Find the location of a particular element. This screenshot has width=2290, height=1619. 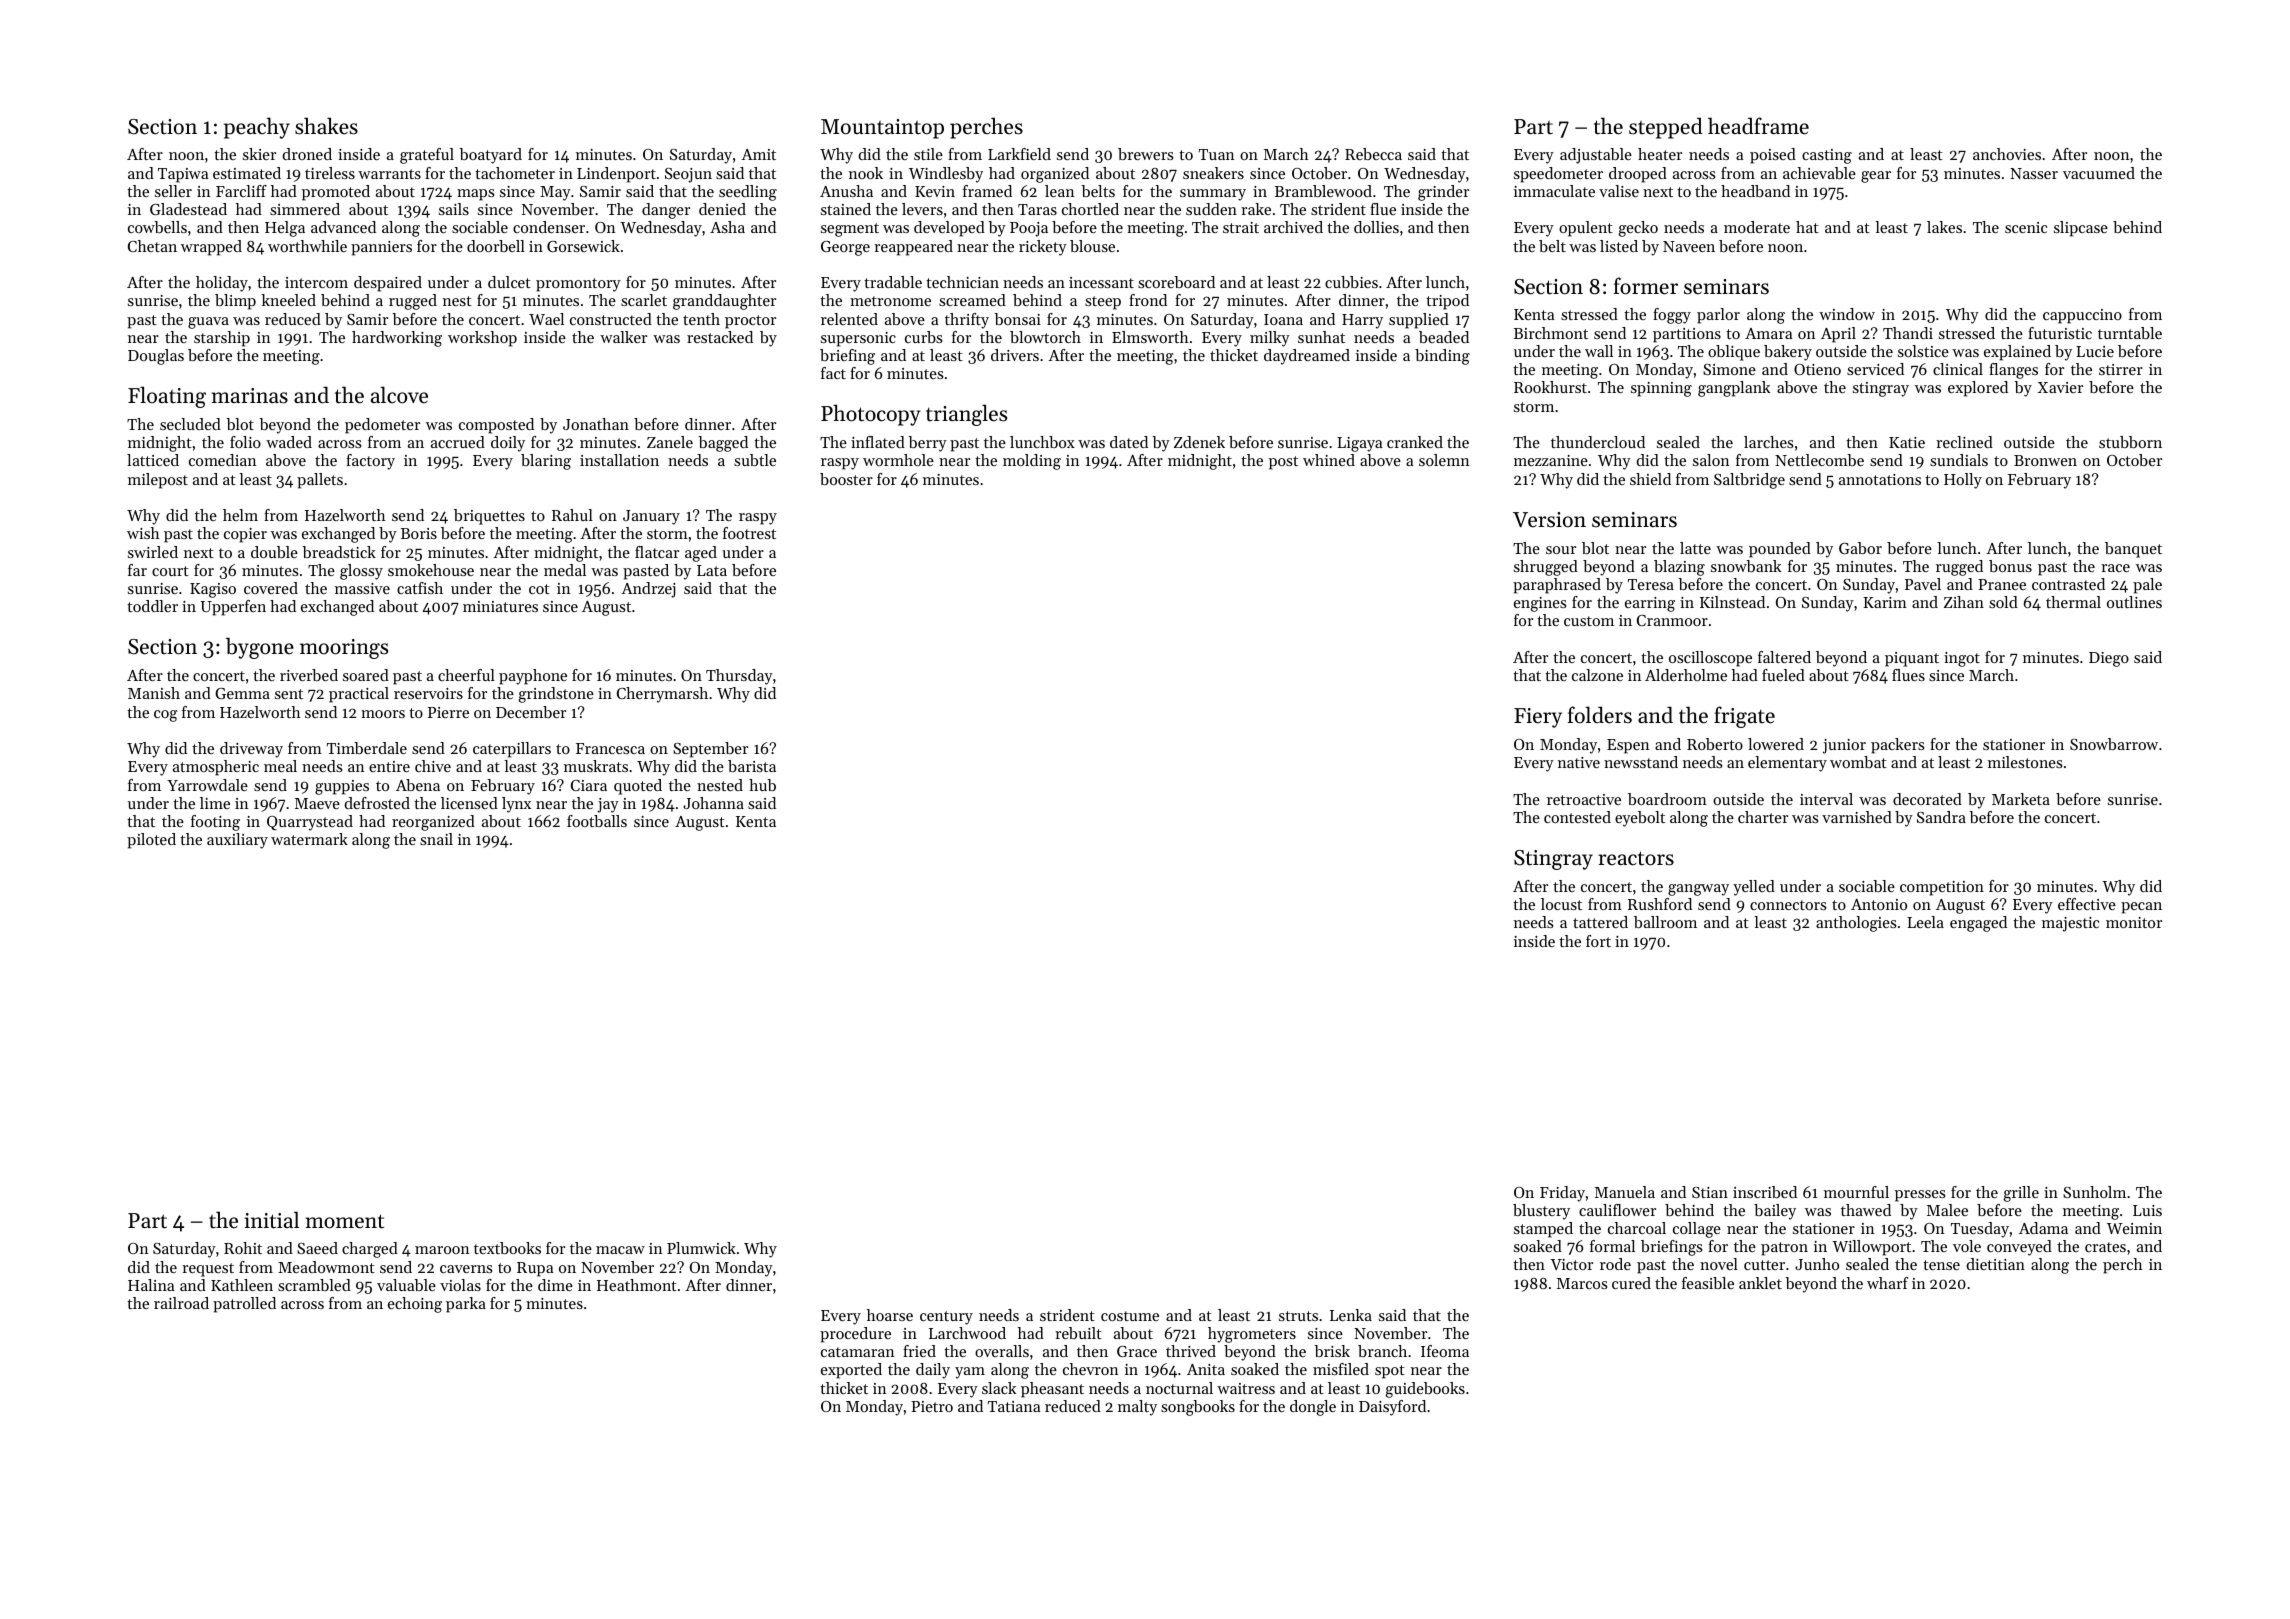

ballroom is located at coordinates (1665, 922).
